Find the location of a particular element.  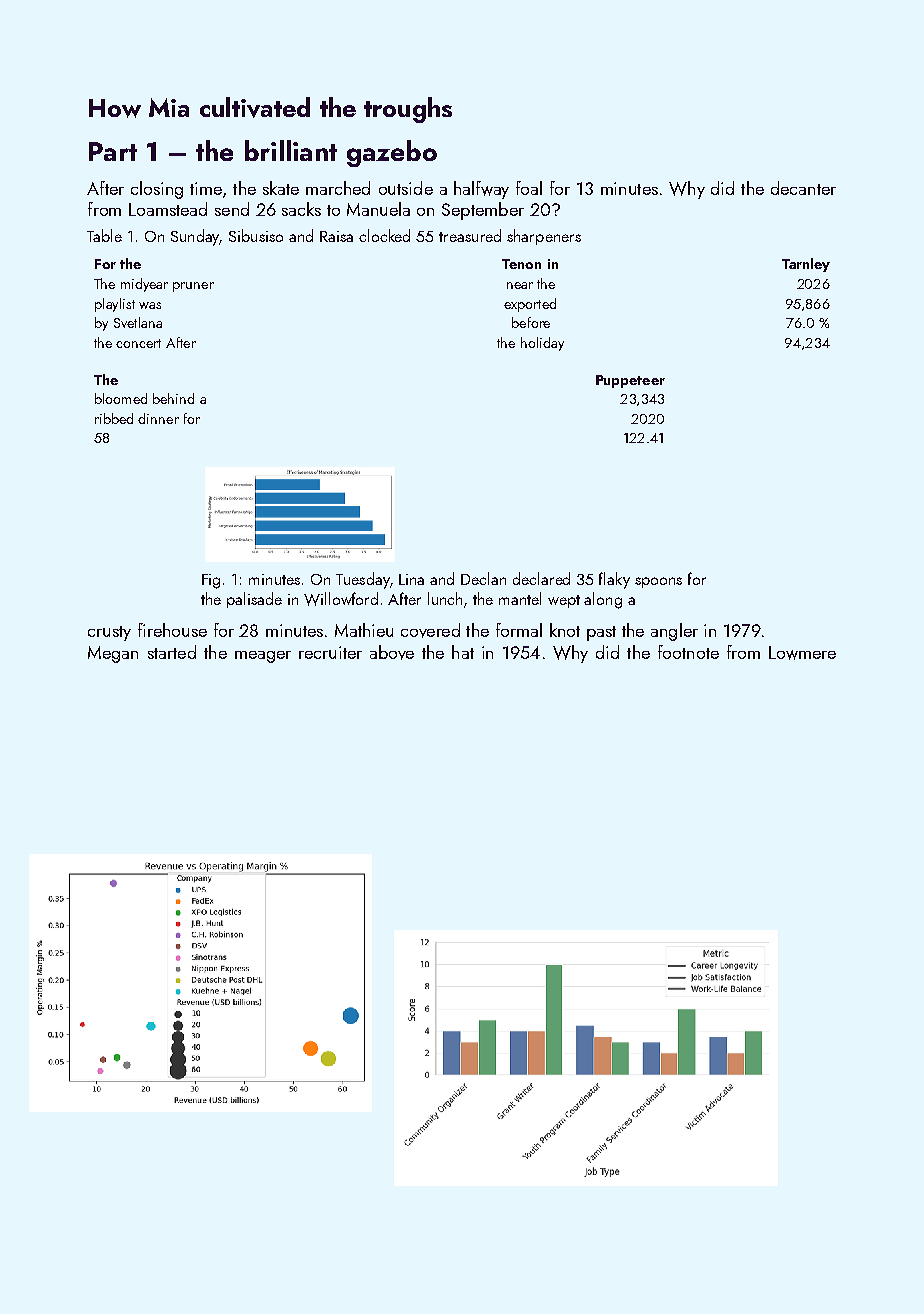

gazebo is located at coordinates (392, 153).
